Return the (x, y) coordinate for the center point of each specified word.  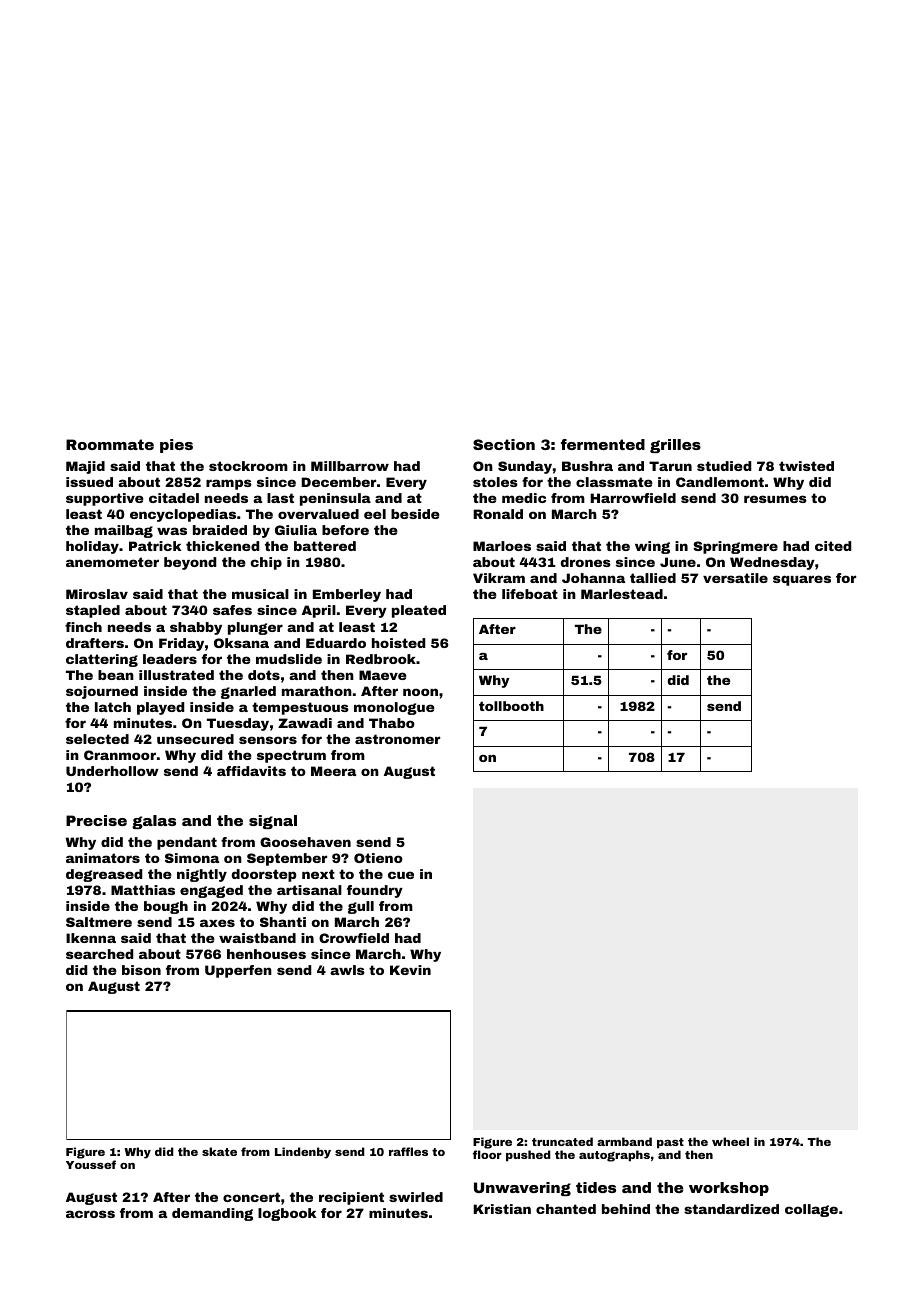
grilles (675, 446)
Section (504, 444)
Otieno (378, 858)
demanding (212, 1214)
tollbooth (511, 706)
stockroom (248, 466)
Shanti (283, 922)
